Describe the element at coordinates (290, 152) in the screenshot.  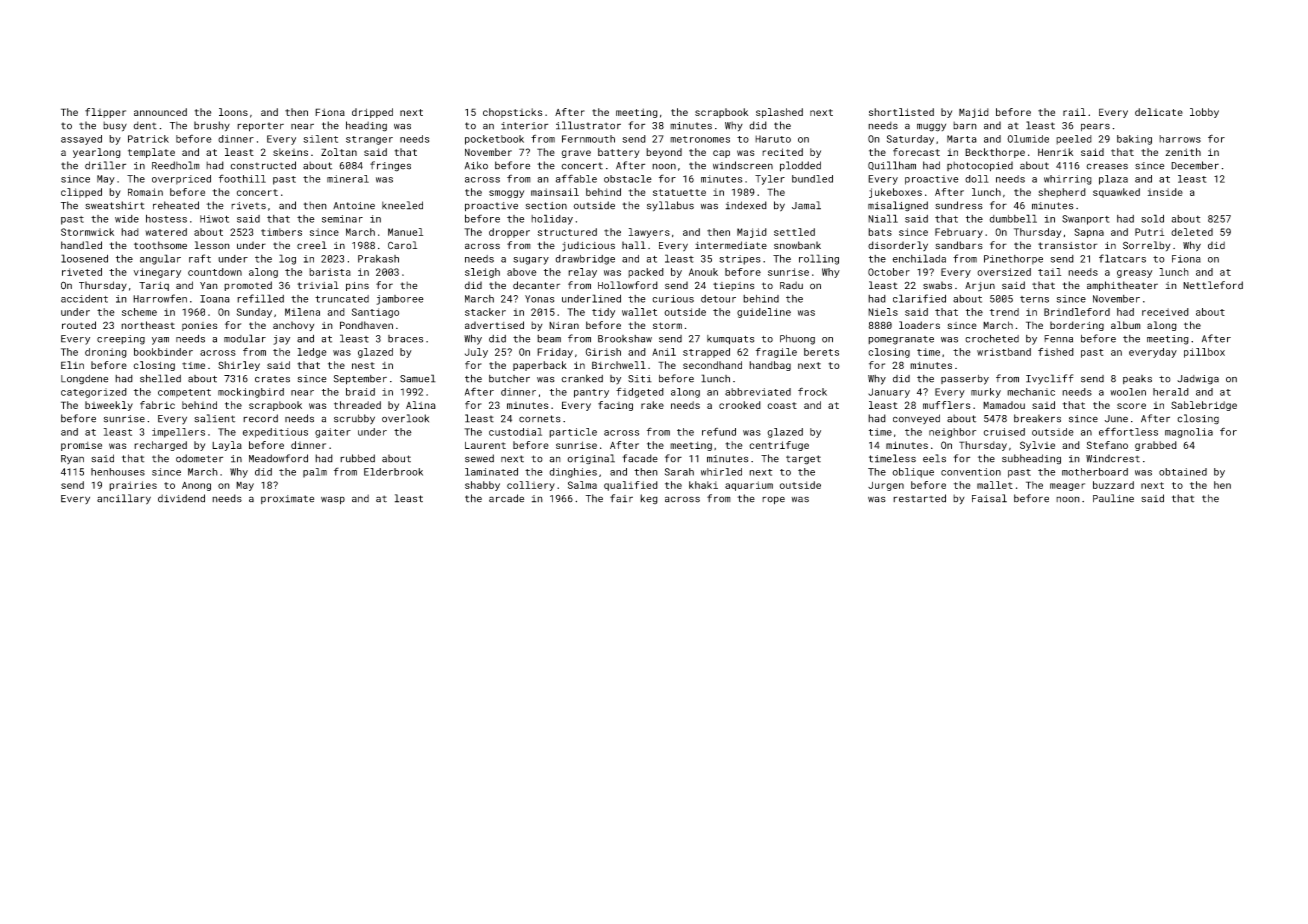
I see `skeins` at that location.
